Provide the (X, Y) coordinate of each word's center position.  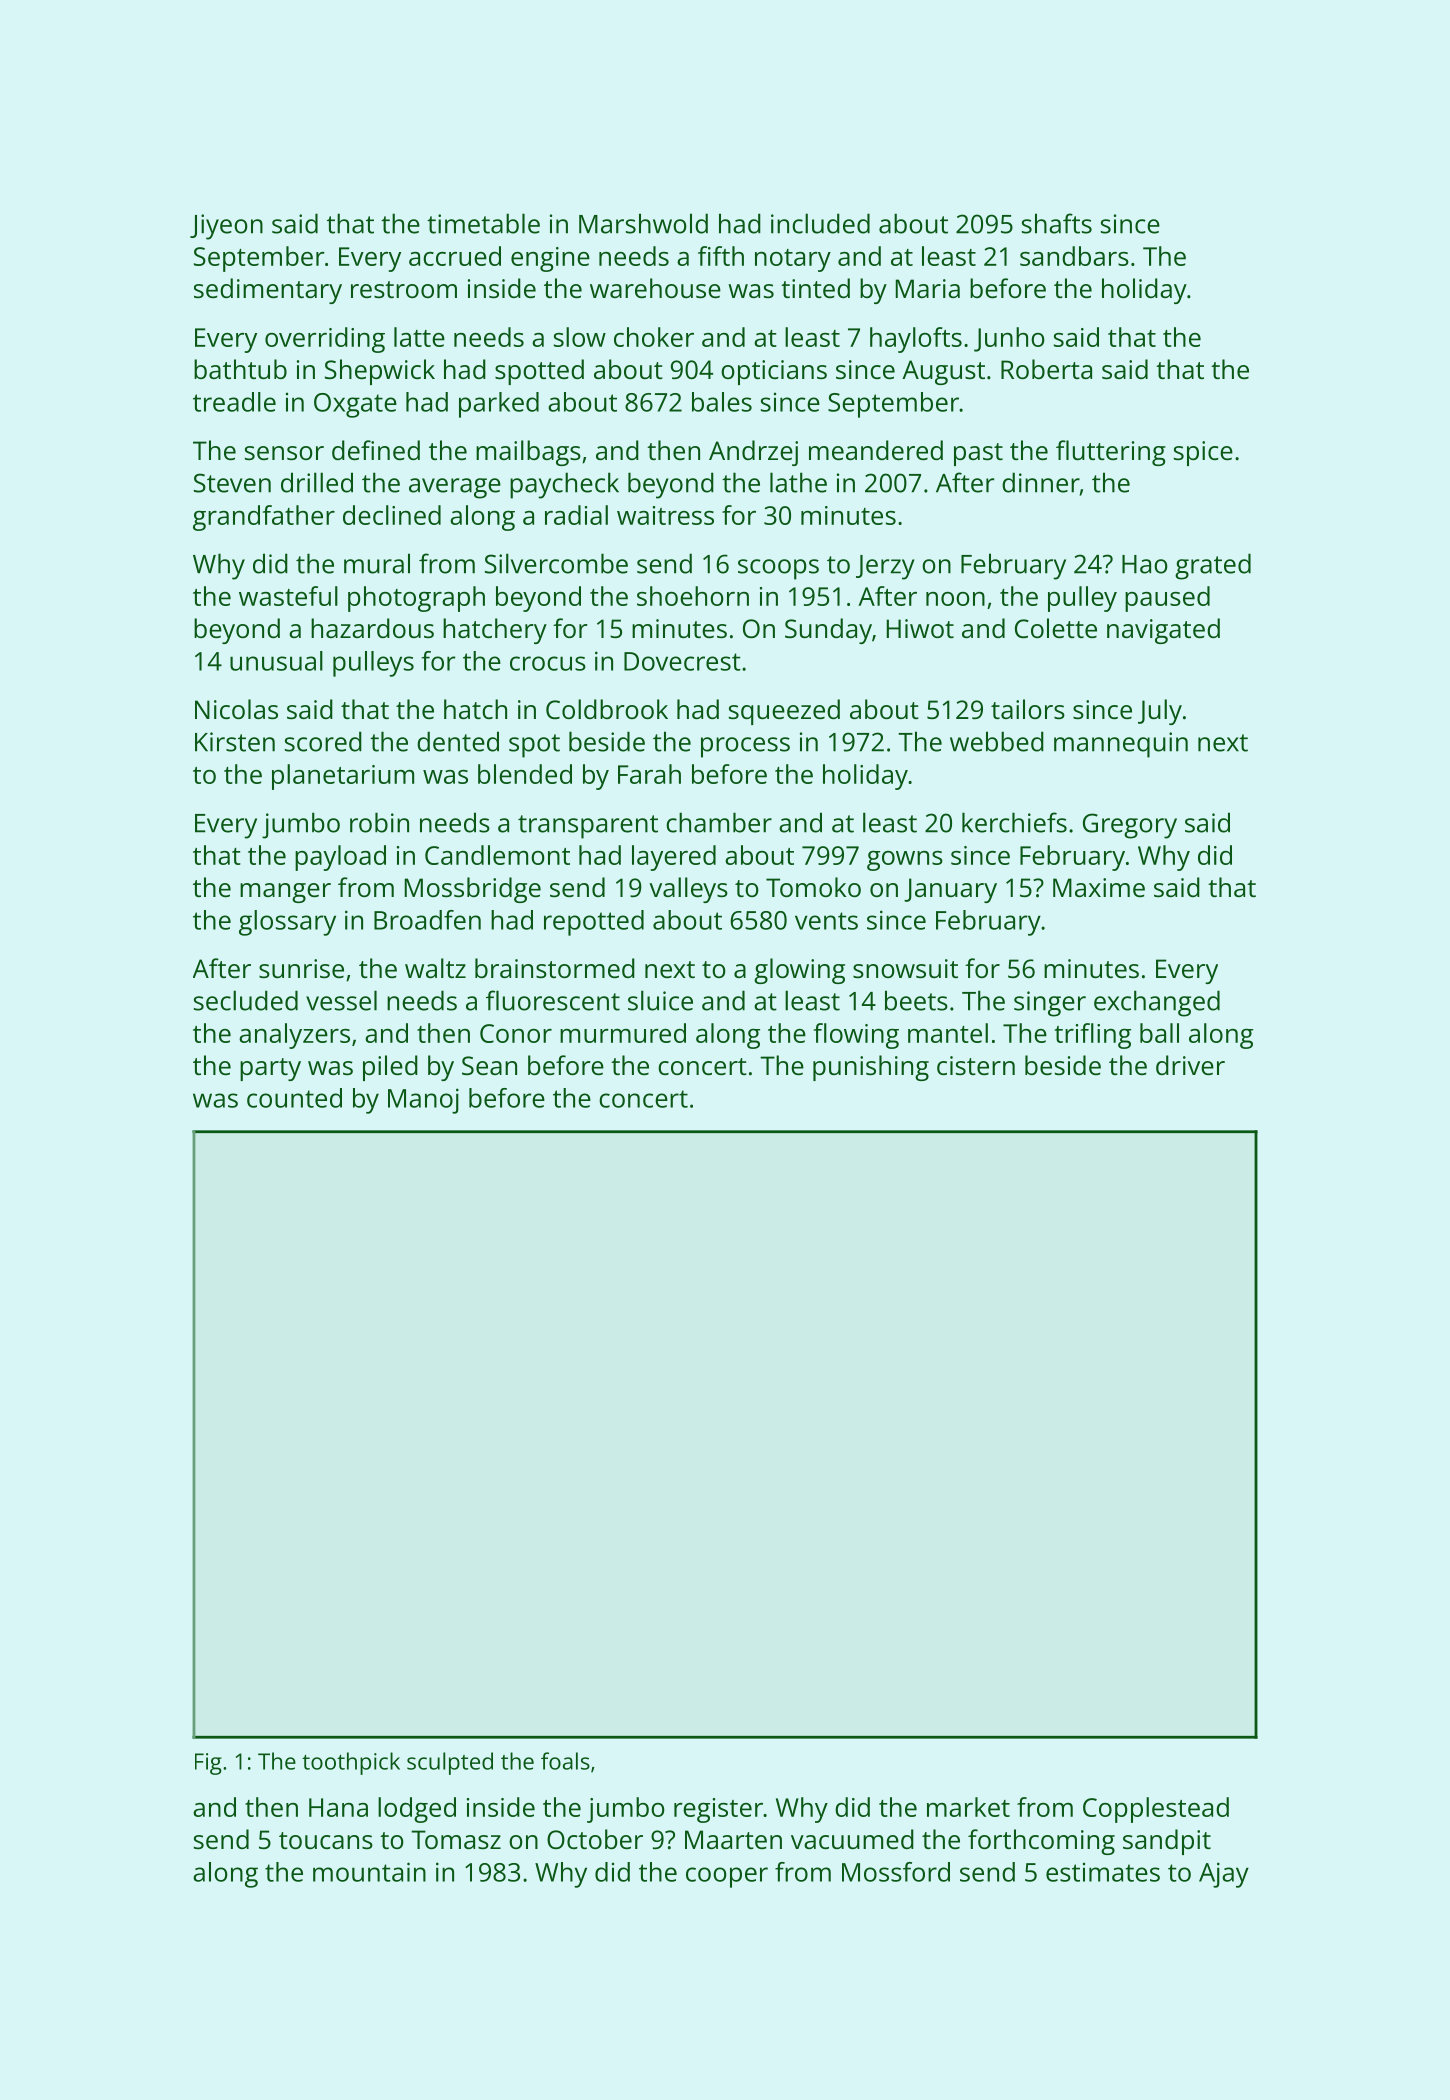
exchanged (1157, 1003)
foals (565, 1761)
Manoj (423, 1101)
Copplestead (1156, 1810)
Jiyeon (226, 227)
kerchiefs (1014, 822)
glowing (799, 971)
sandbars (1074, 256)
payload (340, 858)
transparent (588, 827)
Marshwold (643, 223)
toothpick (351, 1763)
